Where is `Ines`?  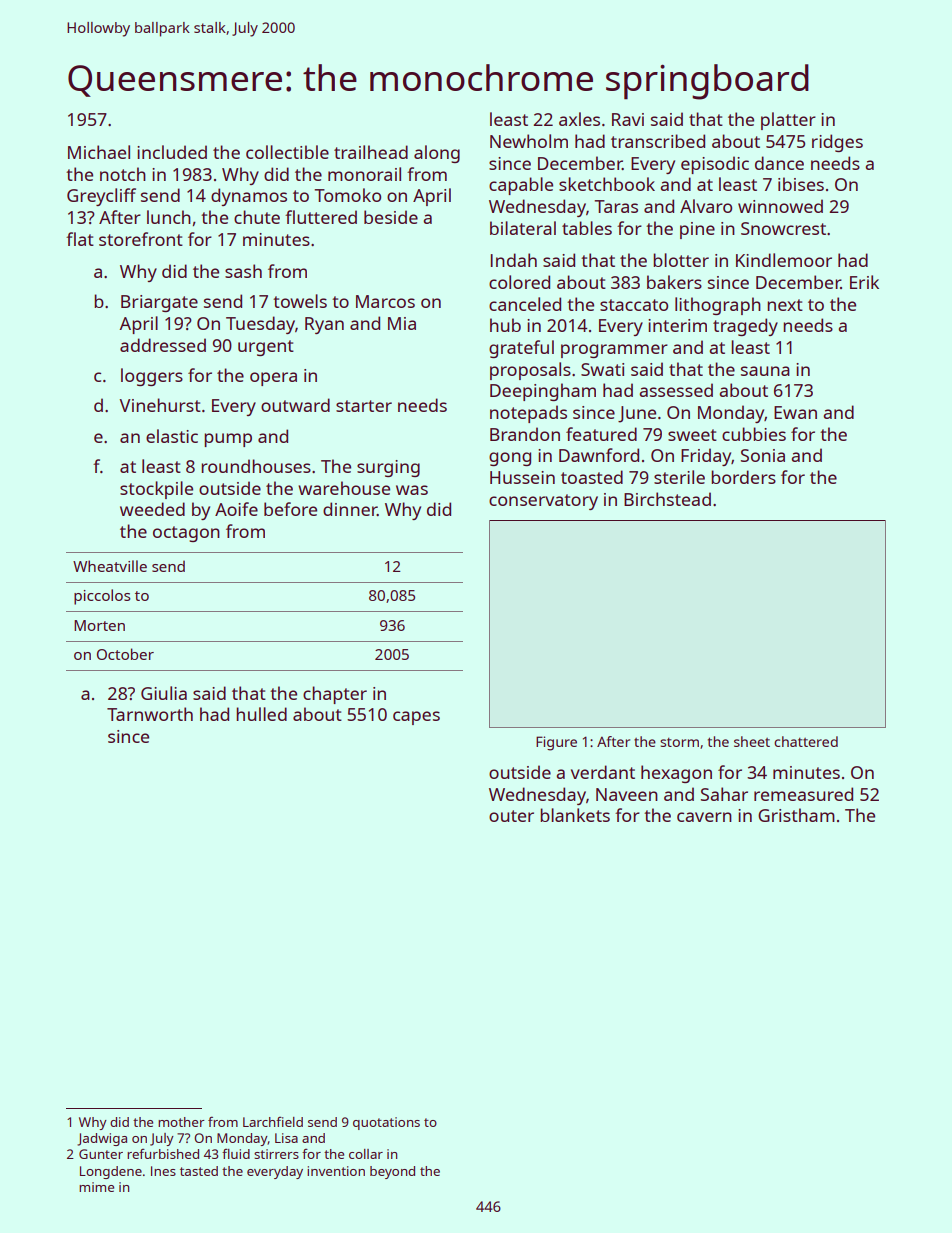 Ines is located at coordinates (163, 1171).
